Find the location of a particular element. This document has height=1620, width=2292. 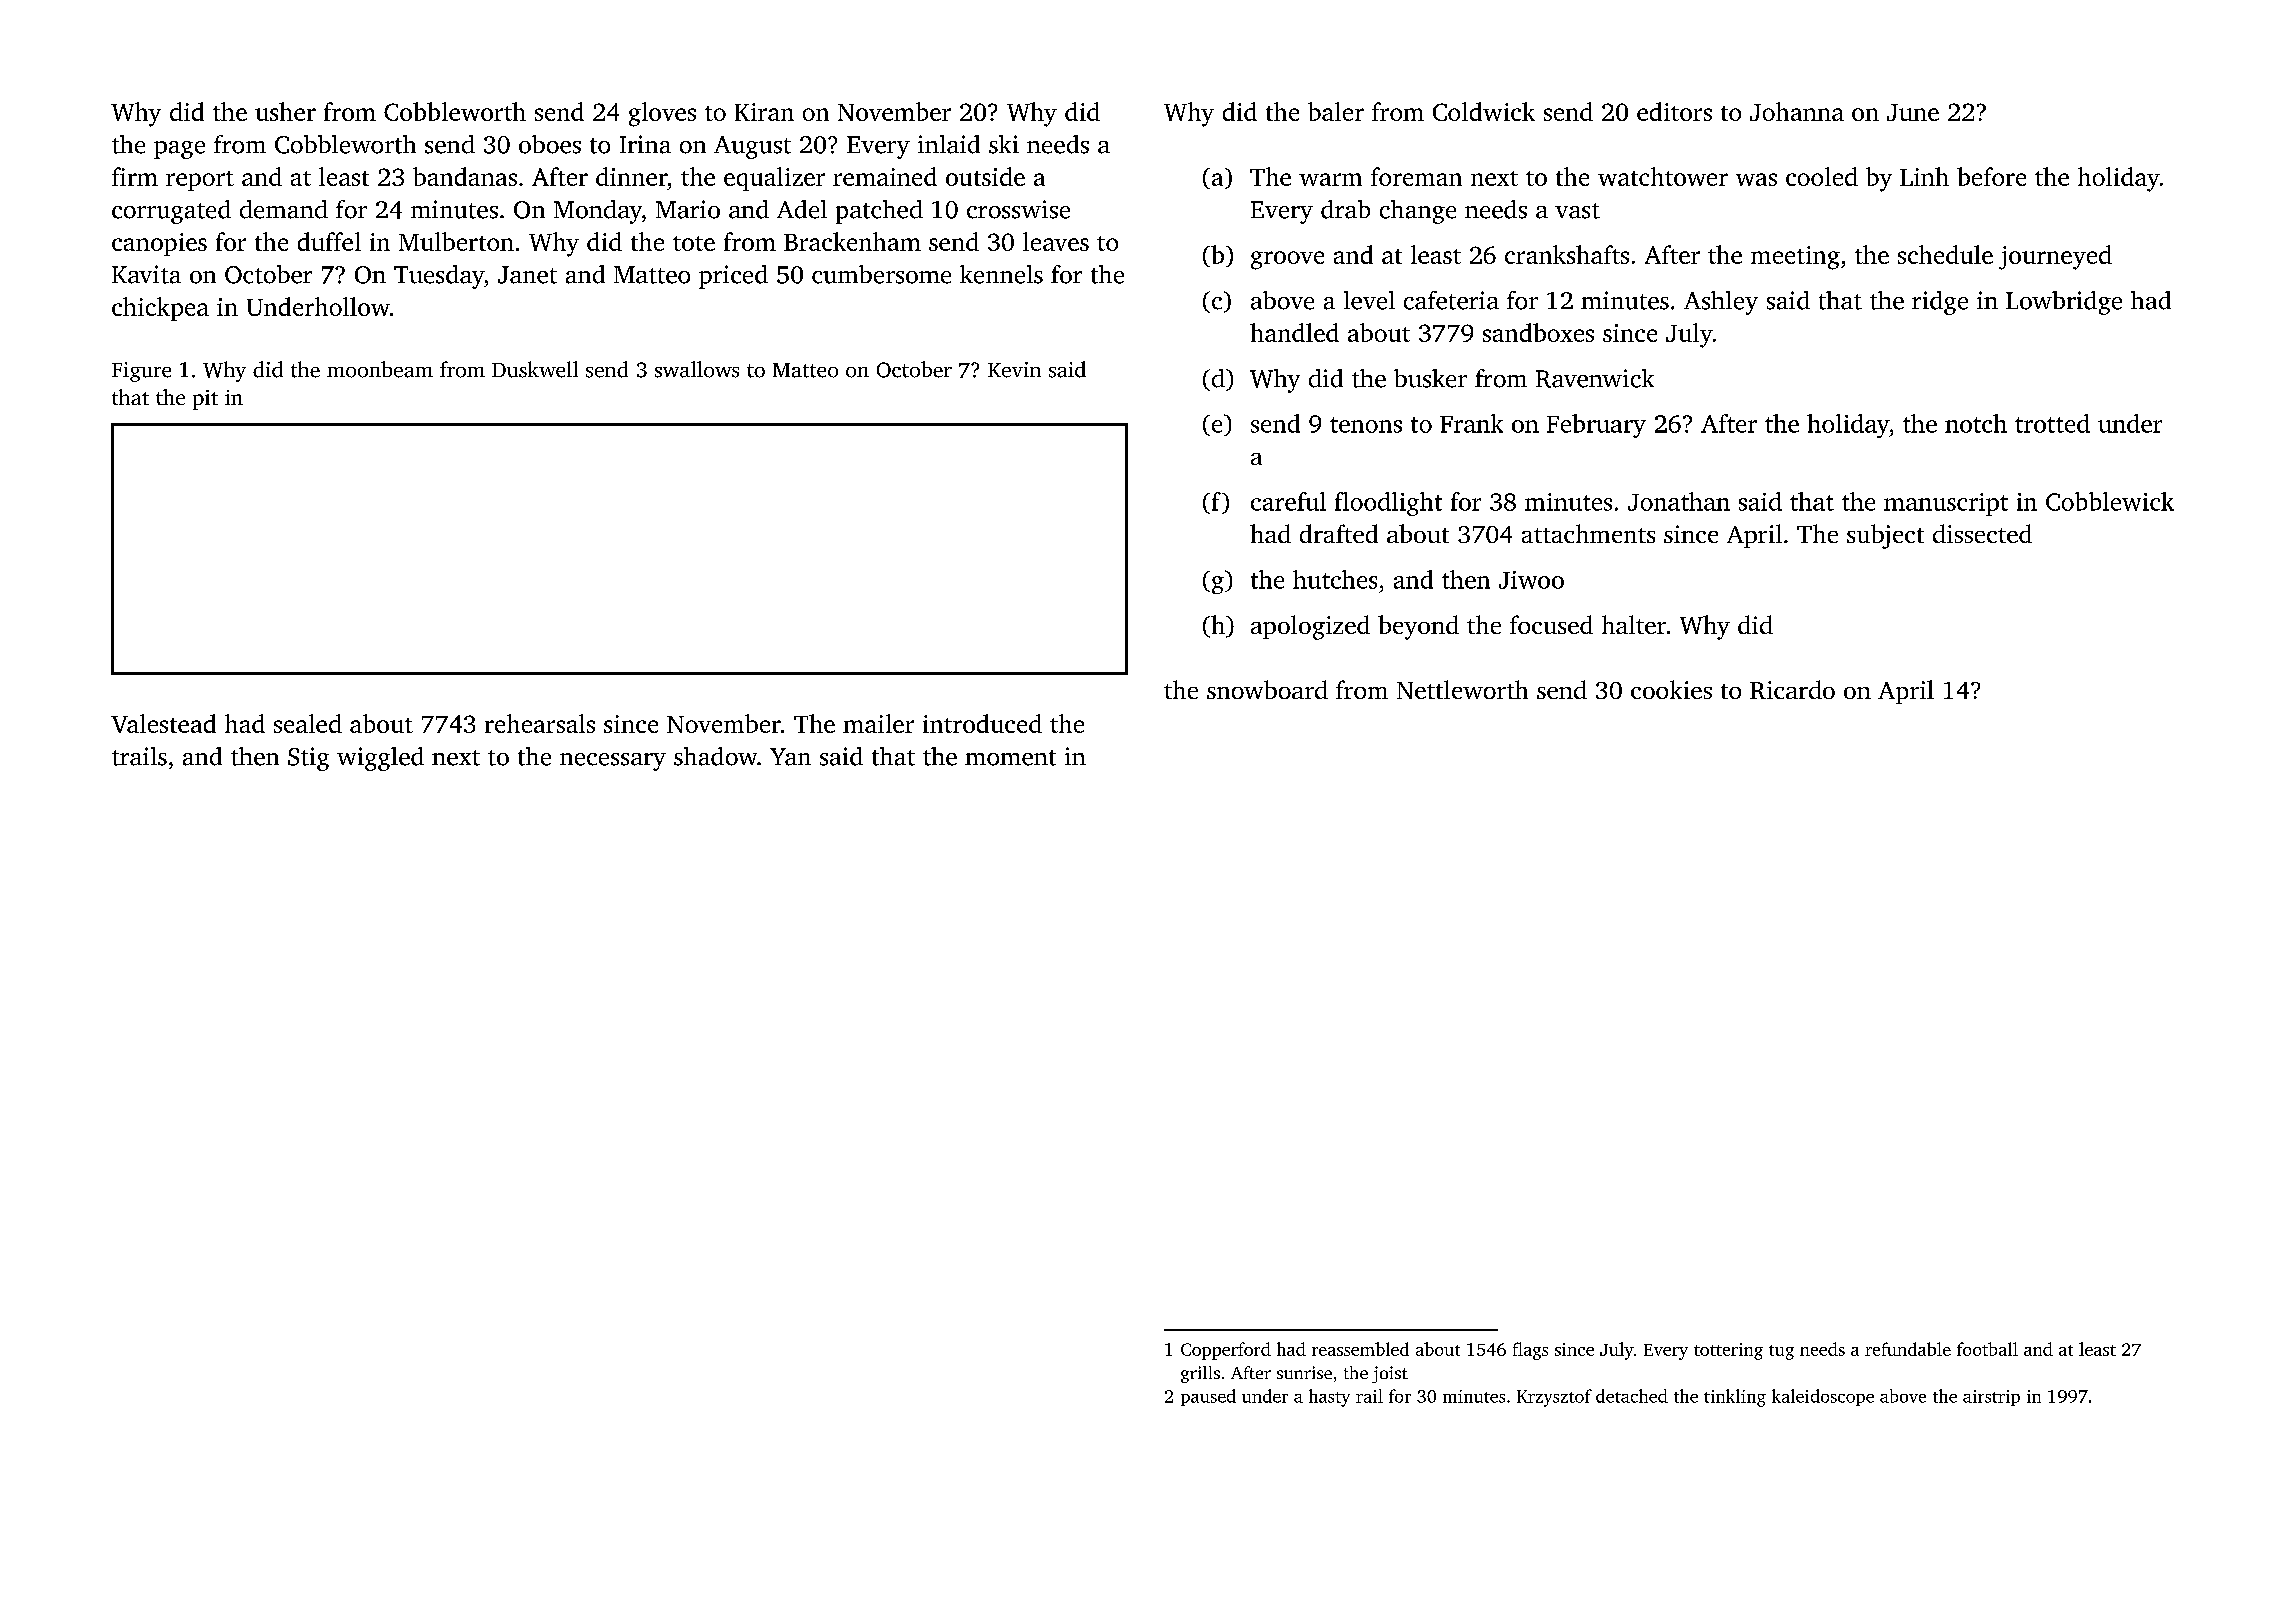

foreman is located at coordinates (1416, 176).
